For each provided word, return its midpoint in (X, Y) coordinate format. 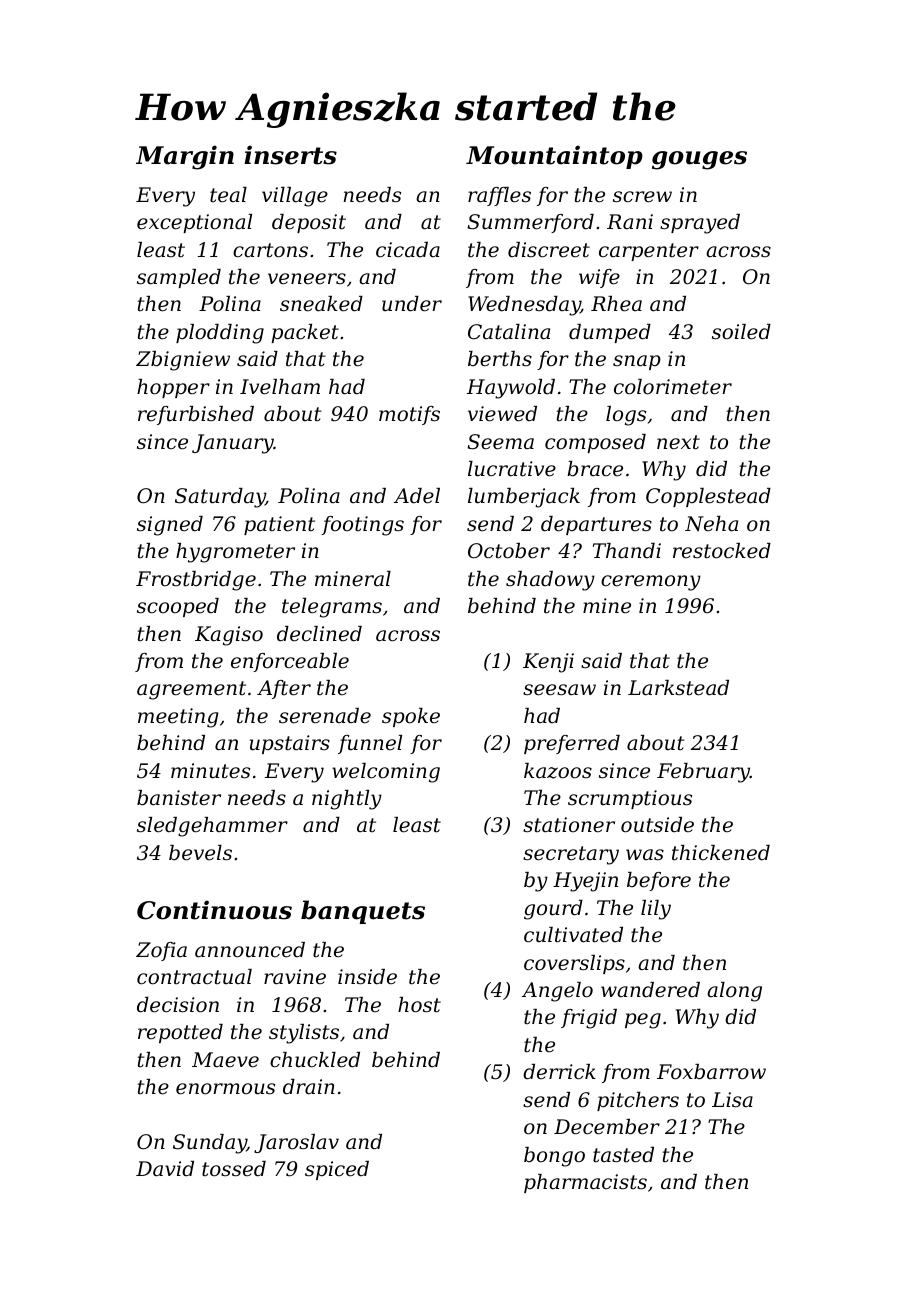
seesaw (559, 690)
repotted (180, 1033)
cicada (408, 249)
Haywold (511, 389)
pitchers (638, 1101)
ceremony (651, 583)
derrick (559, 1072)
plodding (220, 334)
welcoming (386, 773)
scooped (178, 607)
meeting (178, 718)
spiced (337, 1170)
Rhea (616, 304)
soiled (741, 332)
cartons (270, 250)
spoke (411, 717)
